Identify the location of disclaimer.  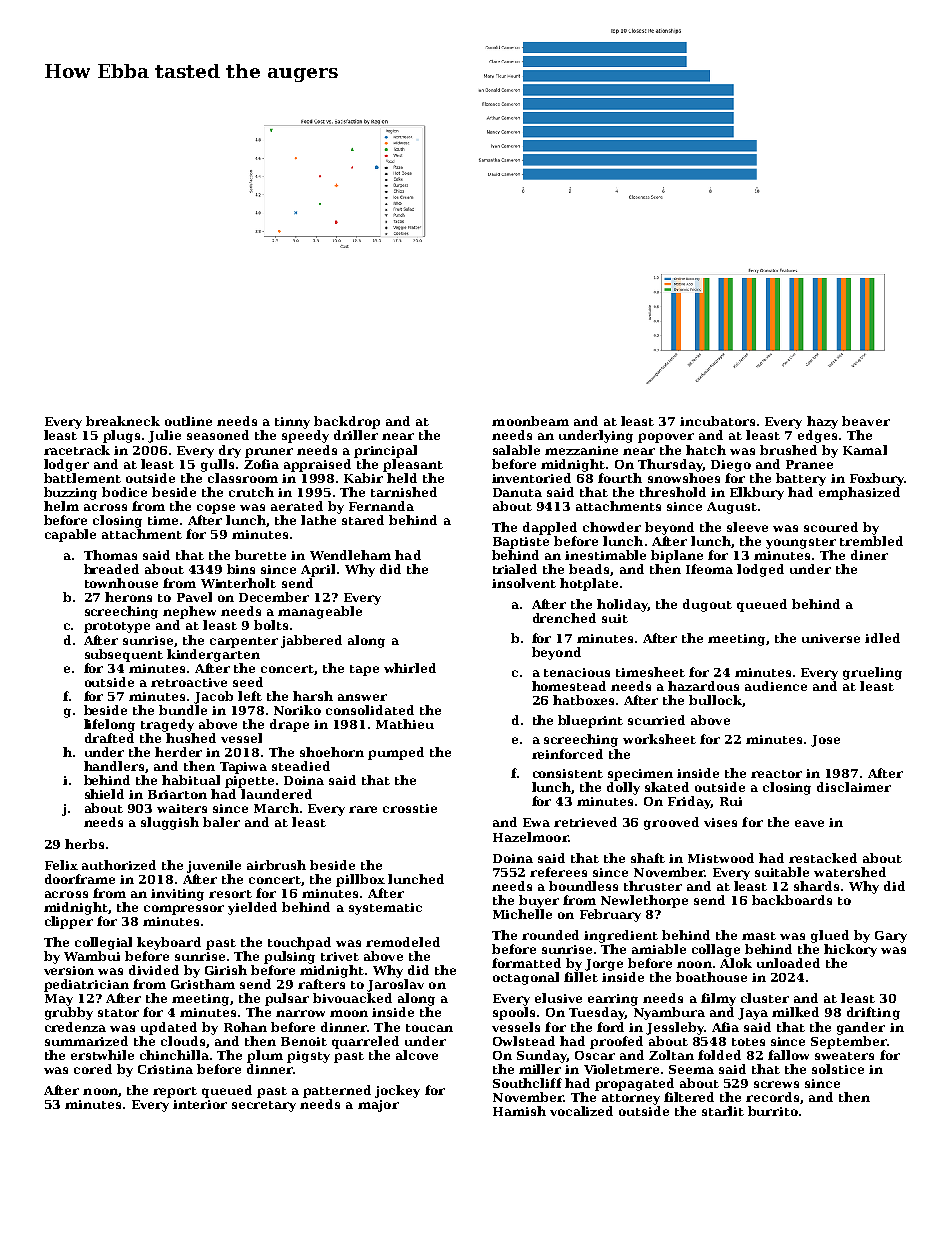
(854, 787).
